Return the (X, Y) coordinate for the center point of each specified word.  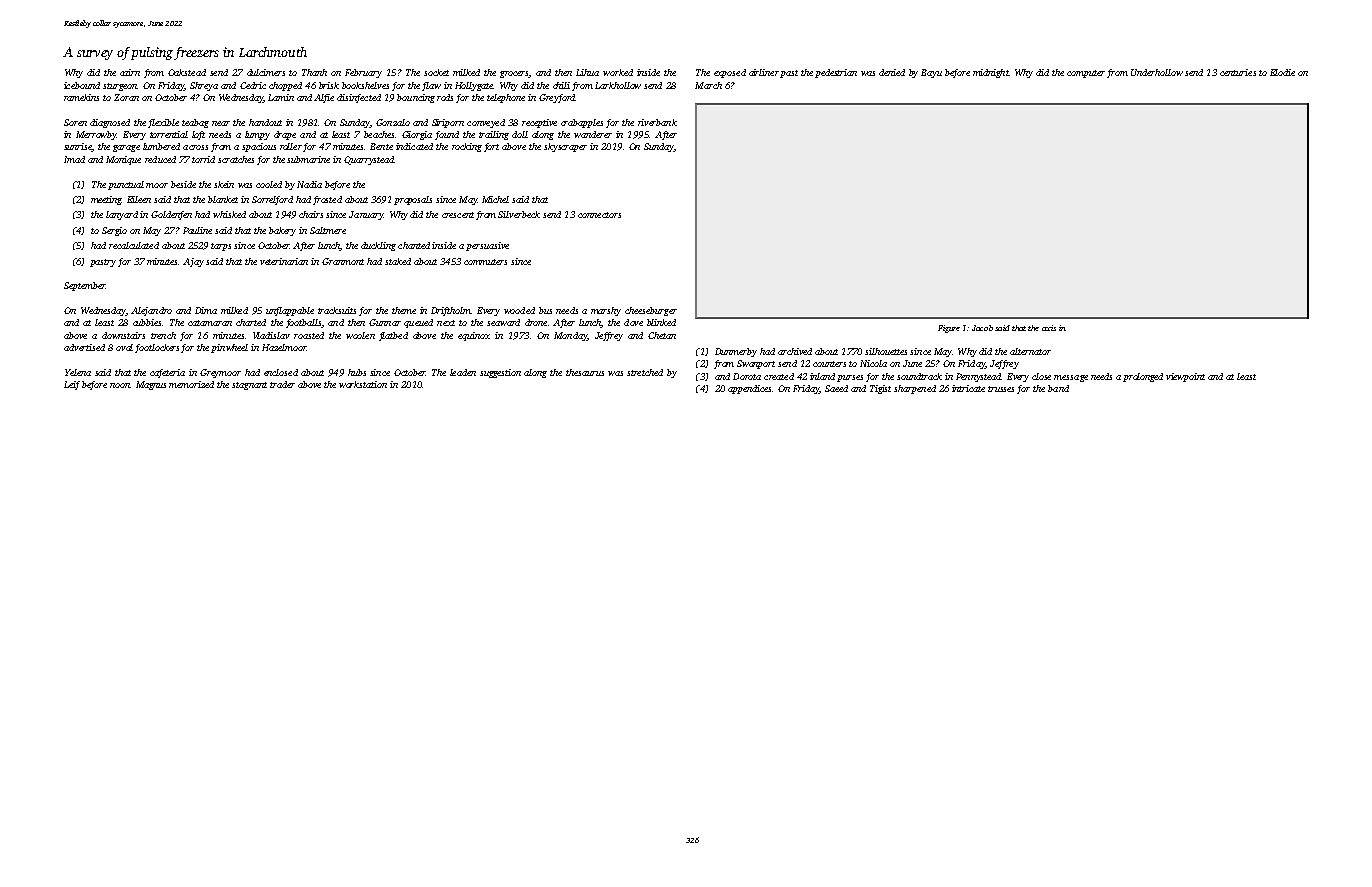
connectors (599, 215)
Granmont (343, 261)
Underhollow (1157, 72)
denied (892, 72)
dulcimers (266, 72)
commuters (485, 262)
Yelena (78, 372)
